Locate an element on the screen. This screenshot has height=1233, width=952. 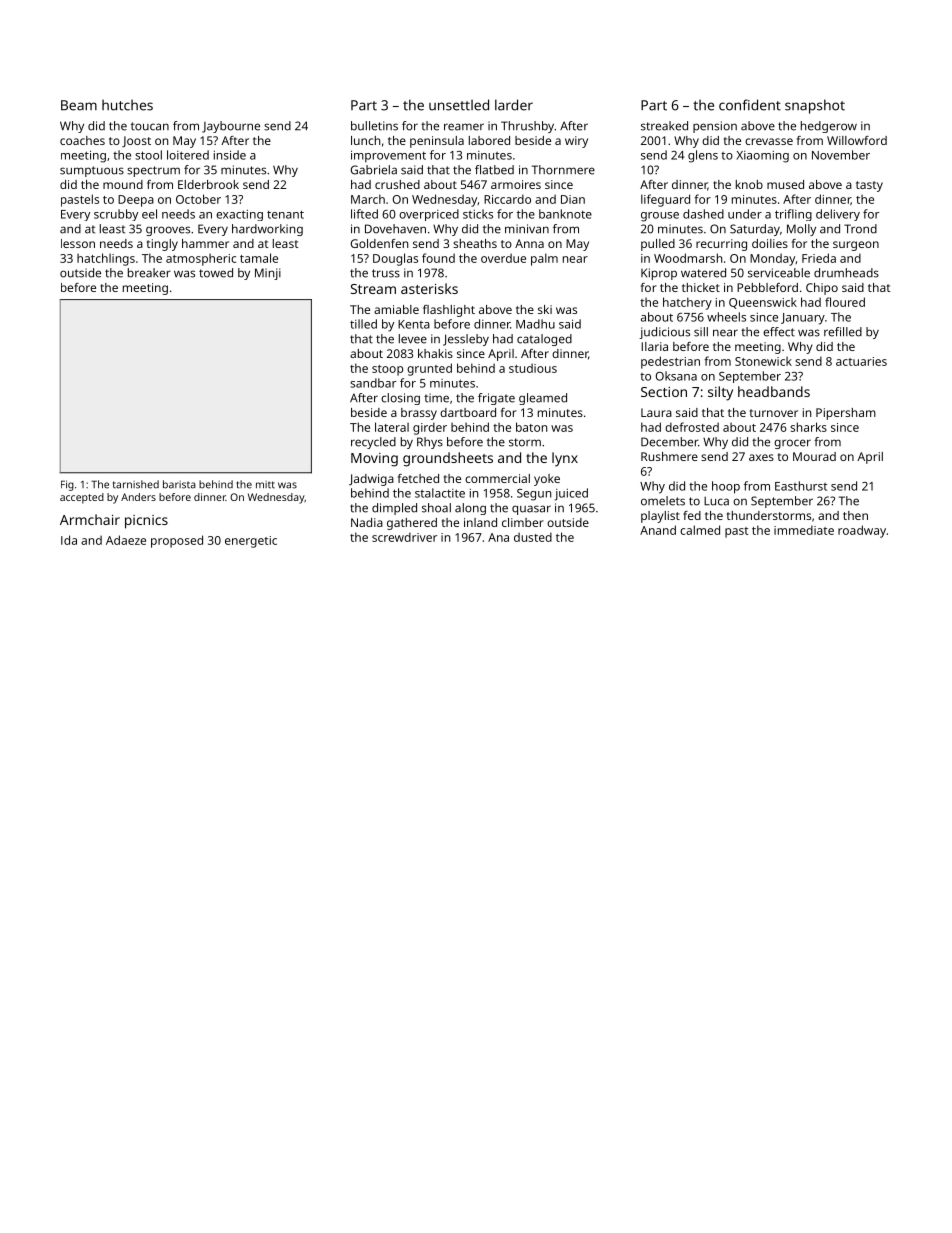
breaker is located at coordinates (149, 273).
